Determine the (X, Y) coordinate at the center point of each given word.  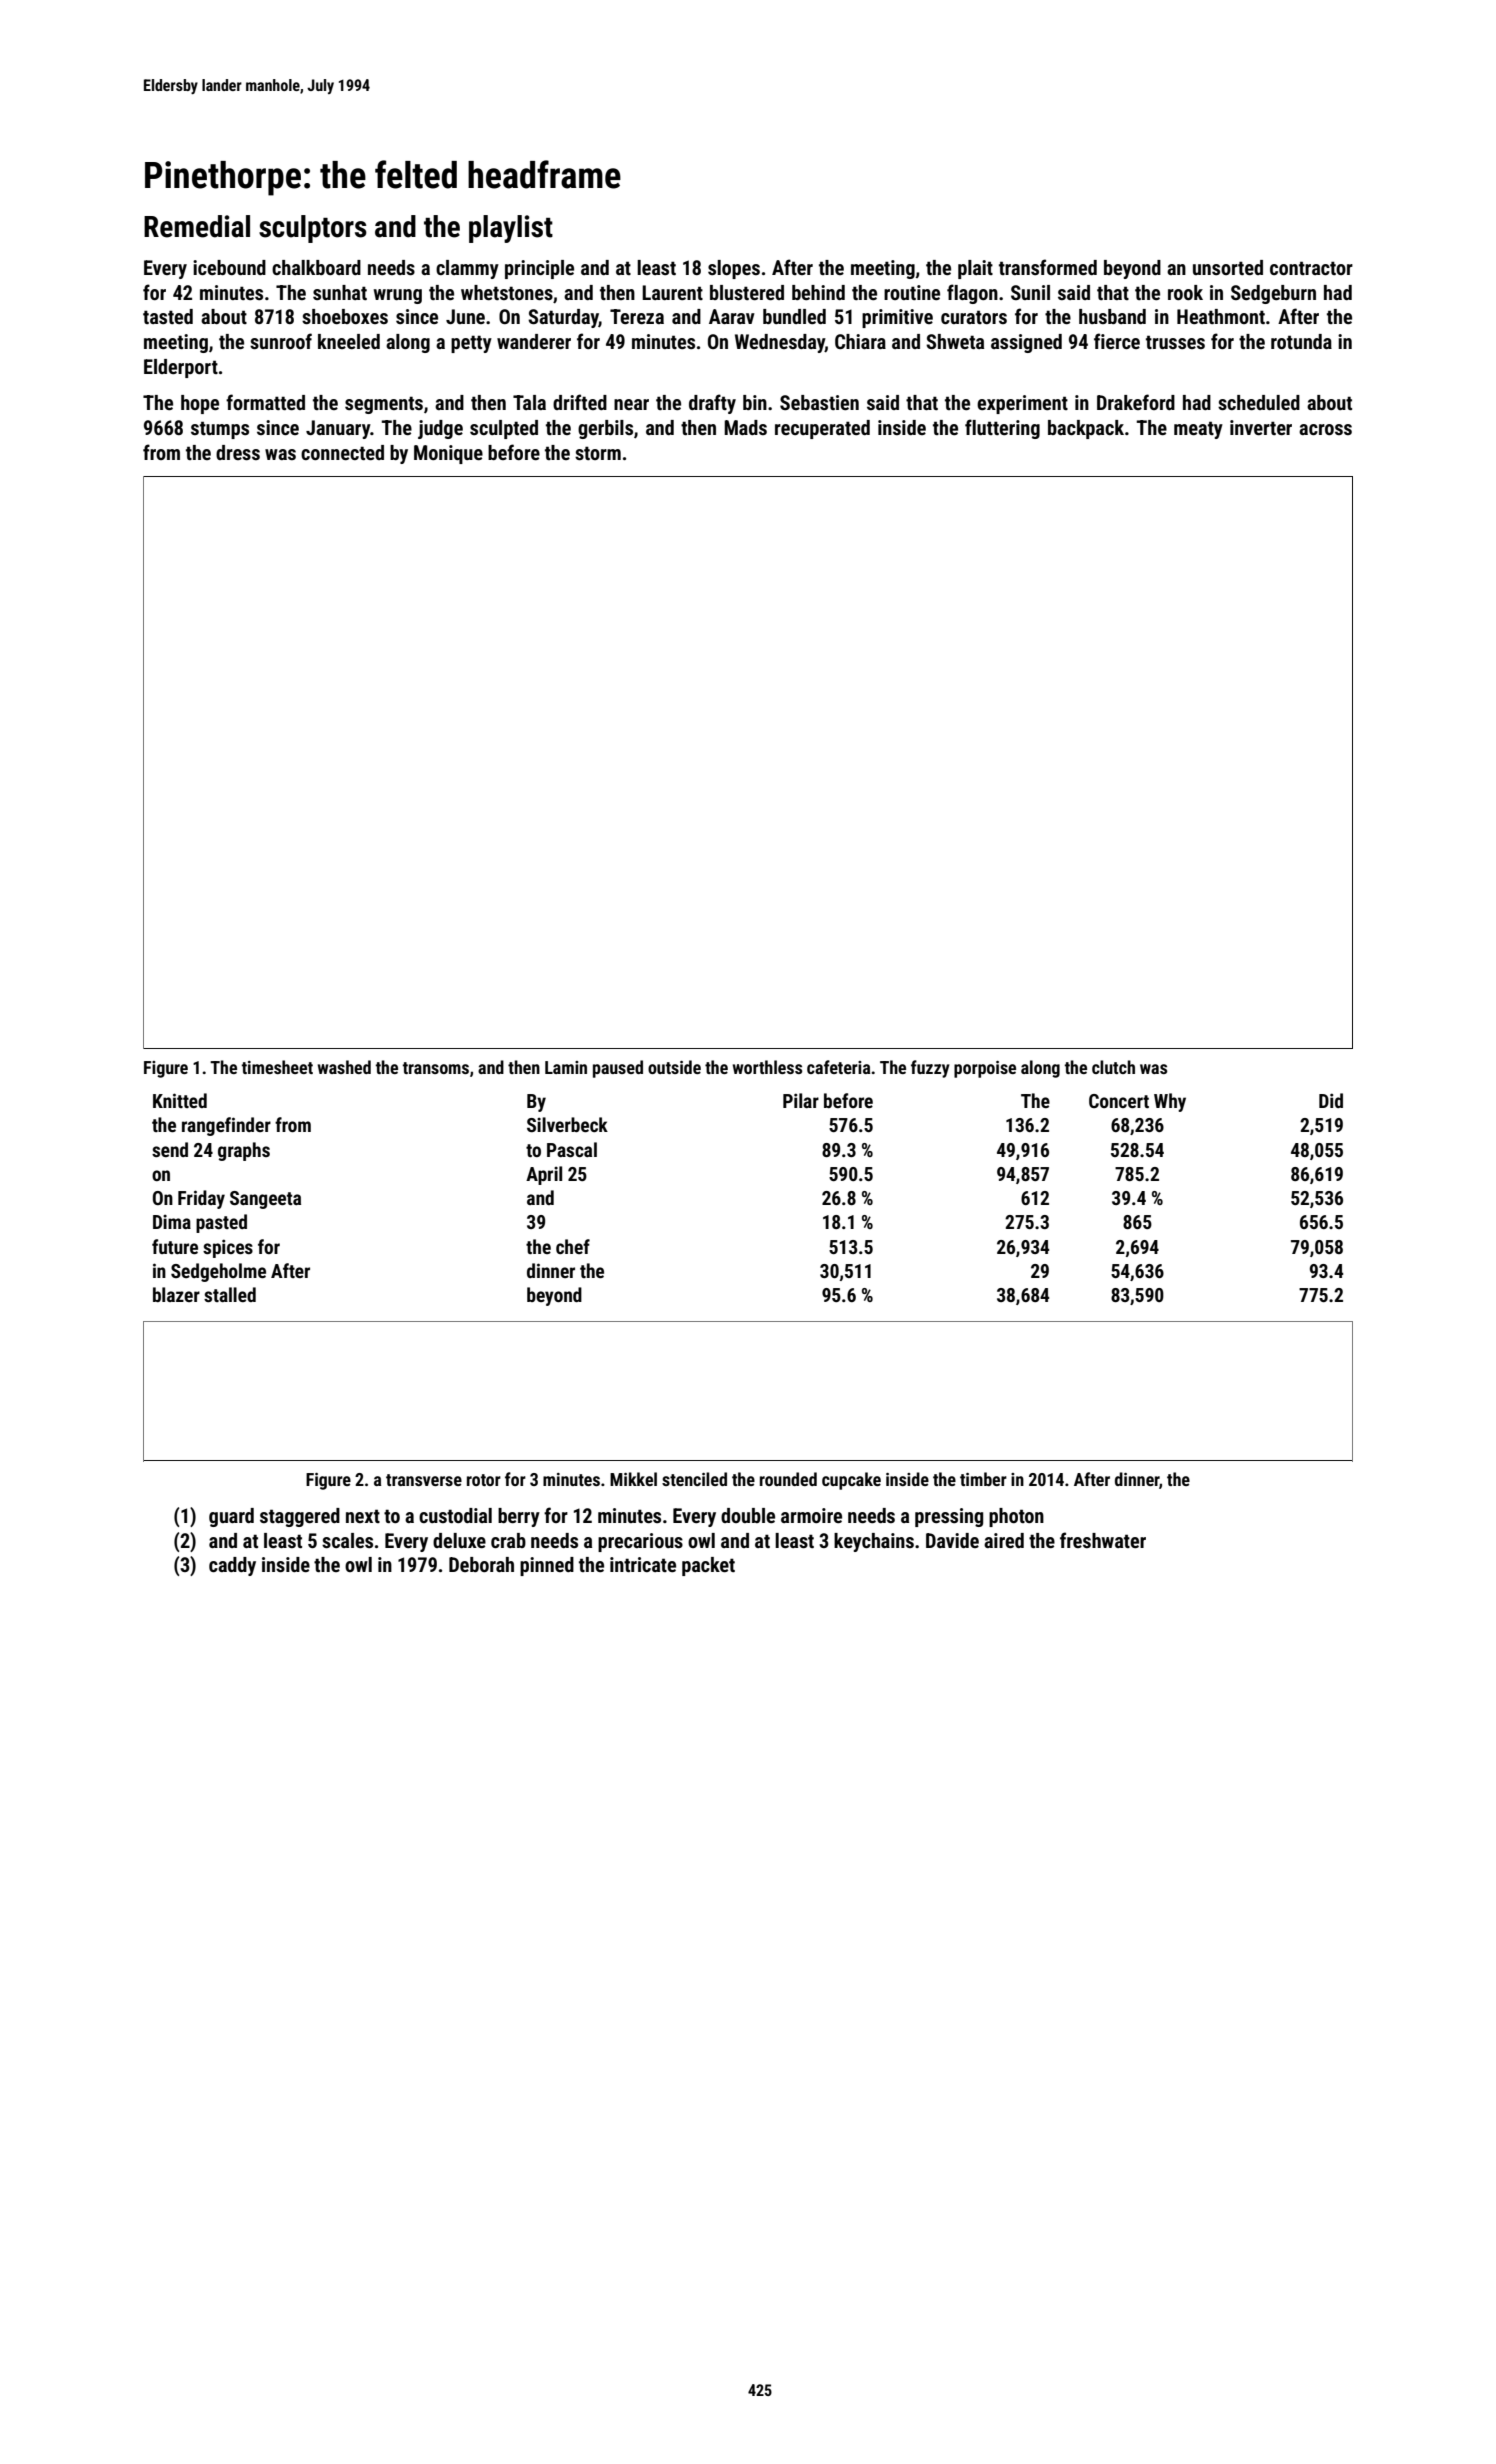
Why (1170, 1102)
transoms (436, 1068)
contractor (1311, 268)
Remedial (197, 226)
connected (342, 452)
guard (231, 1517)
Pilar (801, 1100)
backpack (1086, 429)
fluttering (1002, 429)
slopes (734, 269)
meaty (1198, 430)
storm (598, 453)
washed (344, 1067)
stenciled (694, 1479)
